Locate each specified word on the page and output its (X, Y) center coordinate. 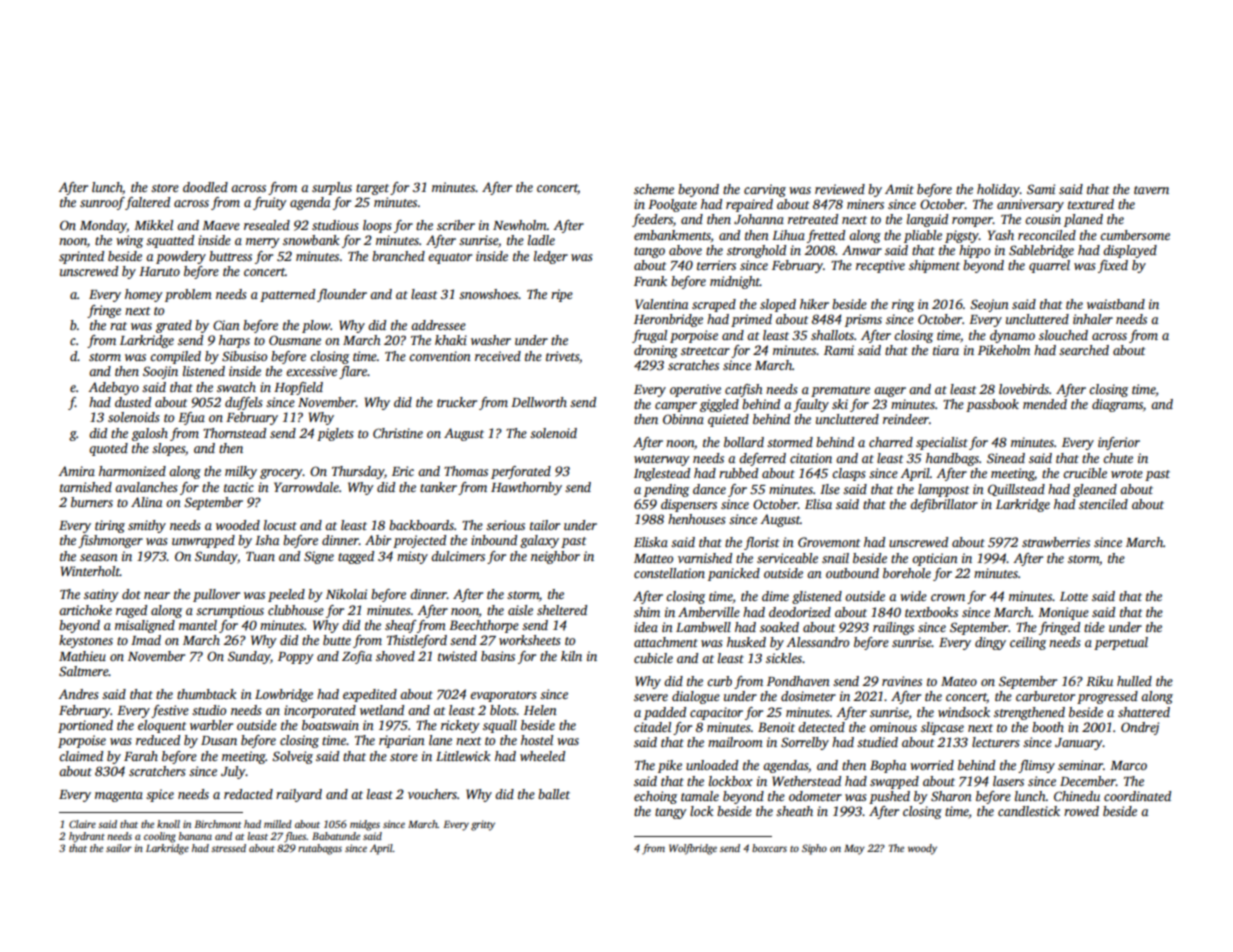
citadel (652, 727)
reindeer (906, 419)
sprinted (81, 257)
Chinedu (1077, 796)
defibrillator (944, 505)
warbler (211, 725)
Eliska (651, 542)
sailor (119, 848)
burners (92, 502)
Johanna (759, 219)
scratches (693, 365)
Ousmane (295, 340)
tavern (1151, 190)
